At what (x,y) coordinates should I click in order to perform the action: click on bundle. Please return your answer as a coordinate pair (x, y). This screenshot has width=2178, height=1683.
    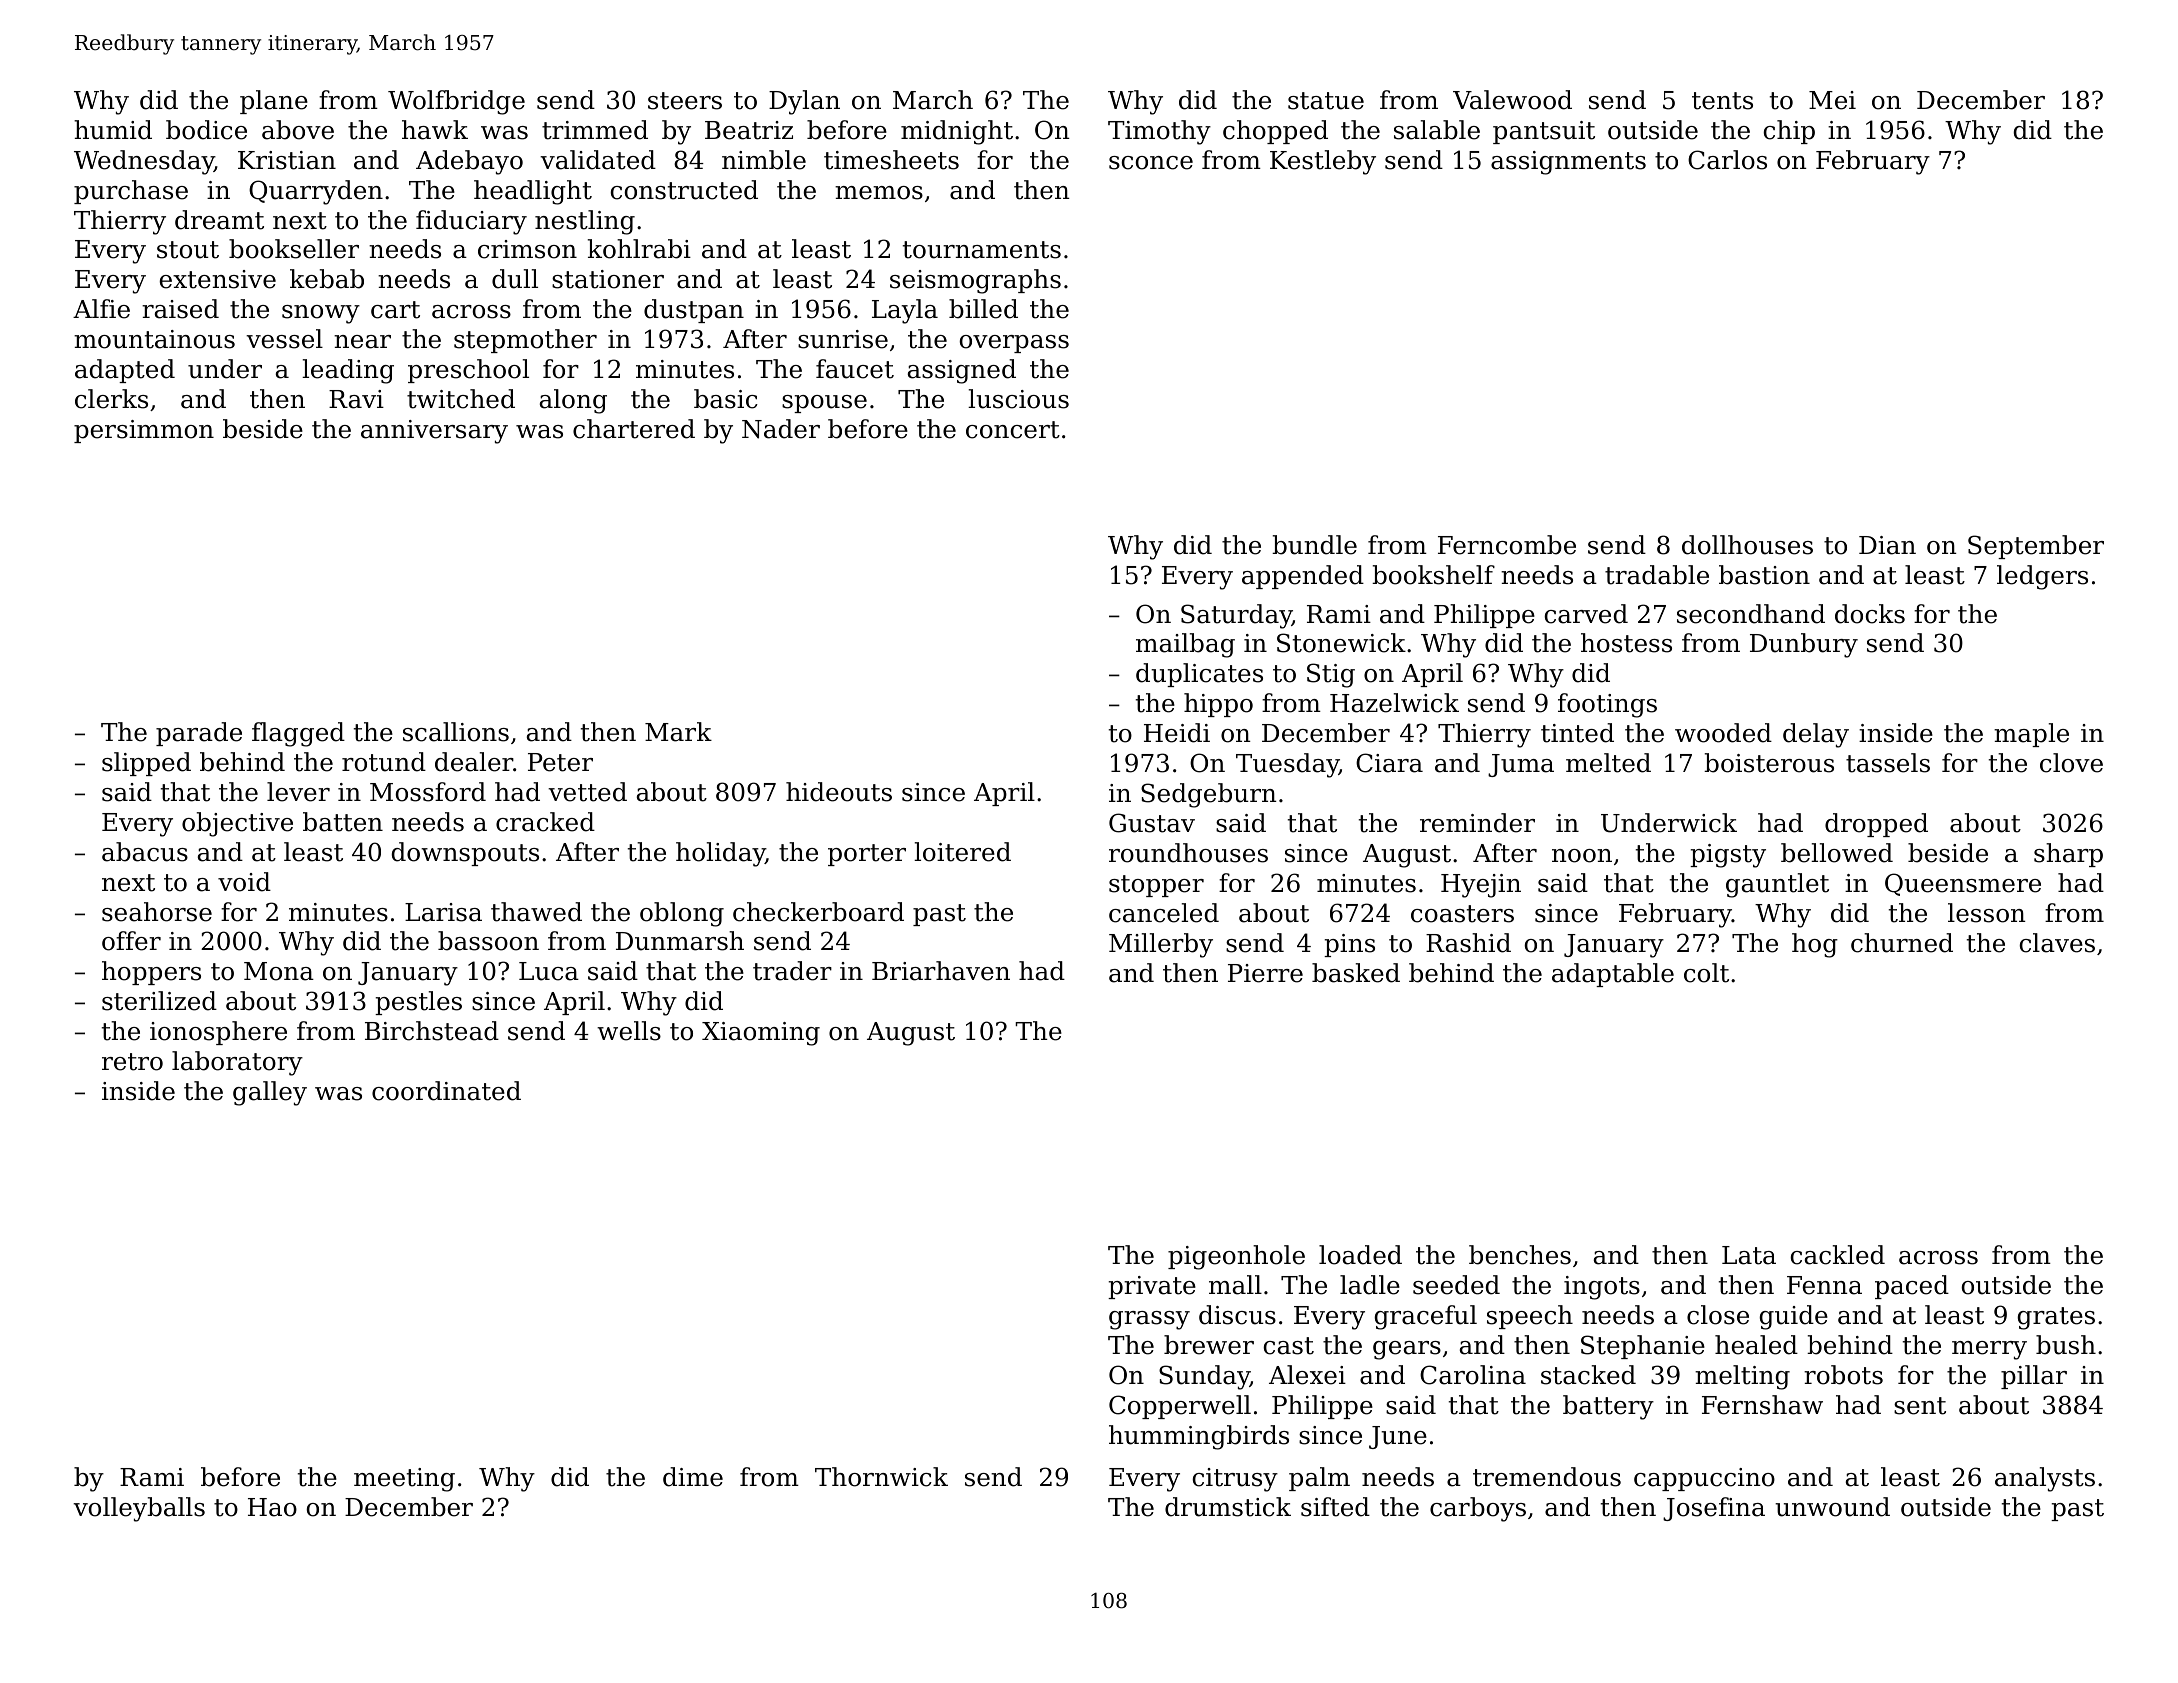
    Looking at the image, I should click on (1314, 545).
